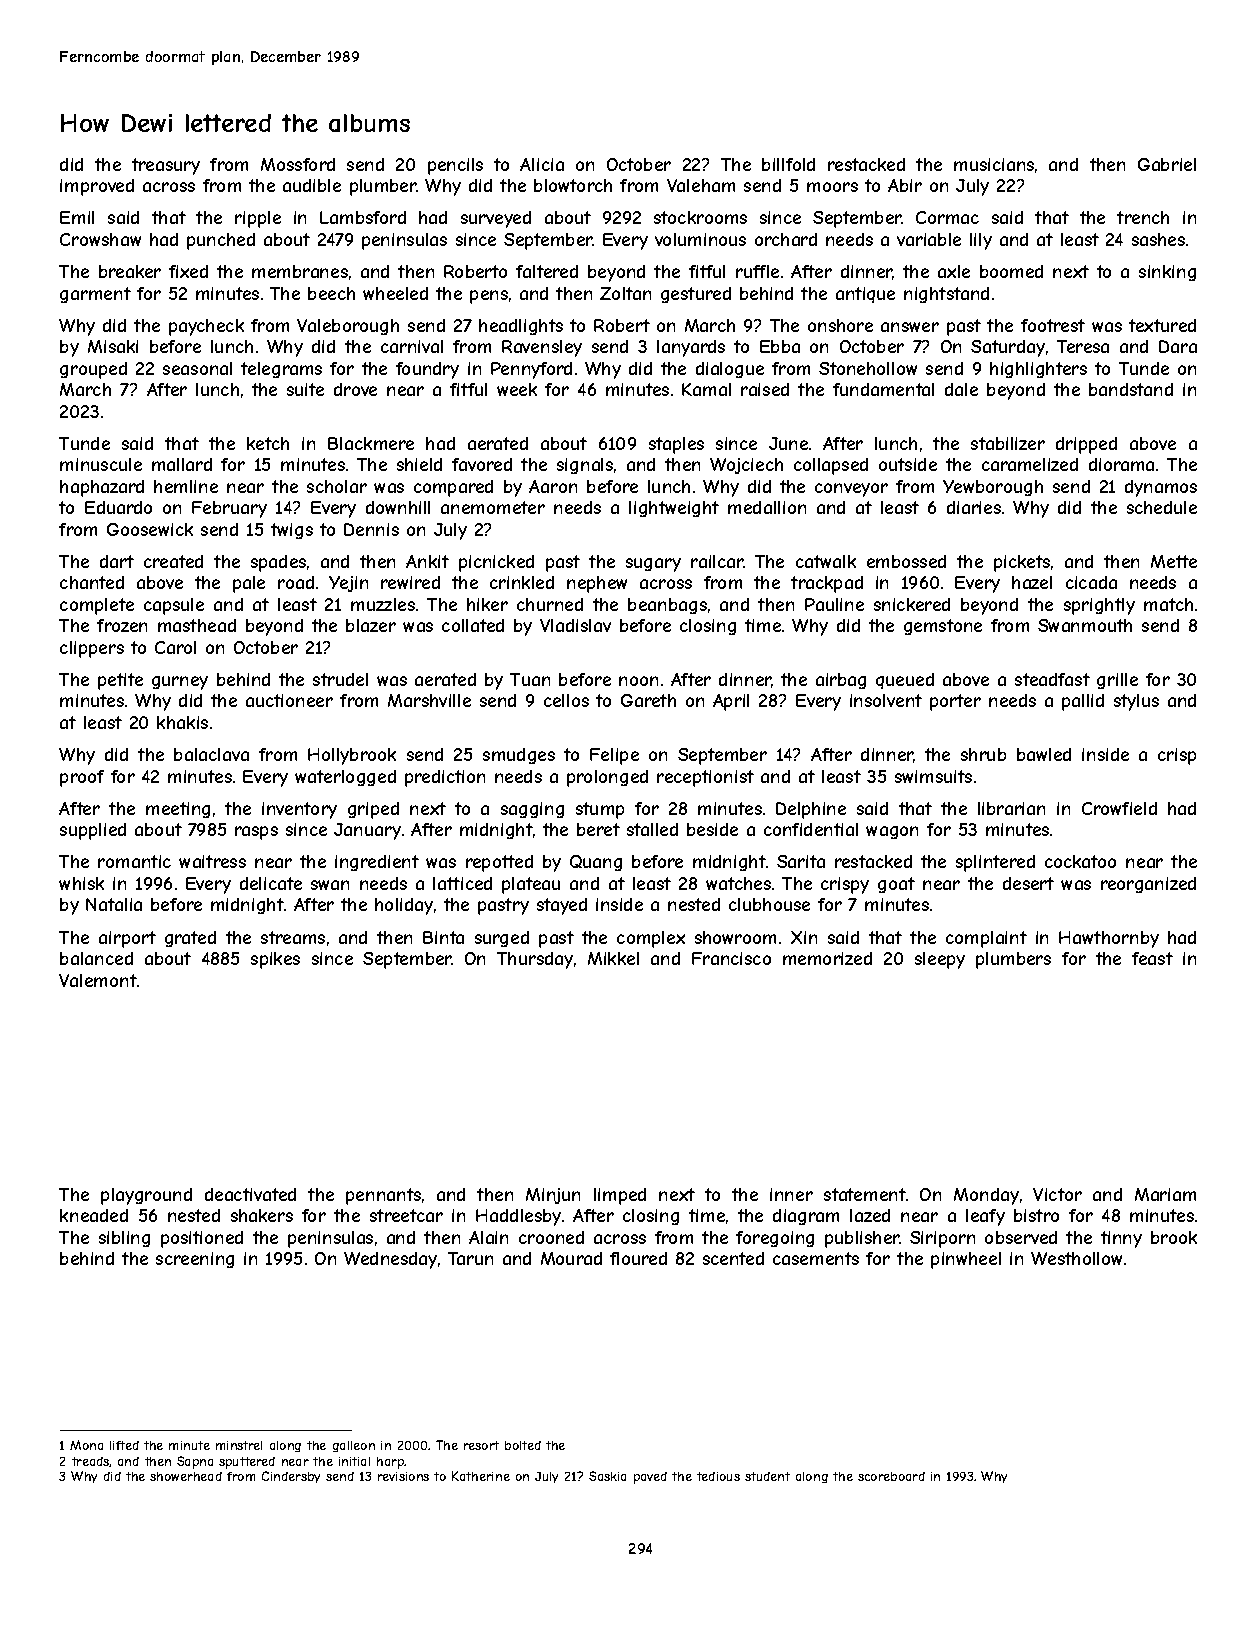 This screenshot has width=1258, height=1627. I want to click on feast, so click(1152, 958).
